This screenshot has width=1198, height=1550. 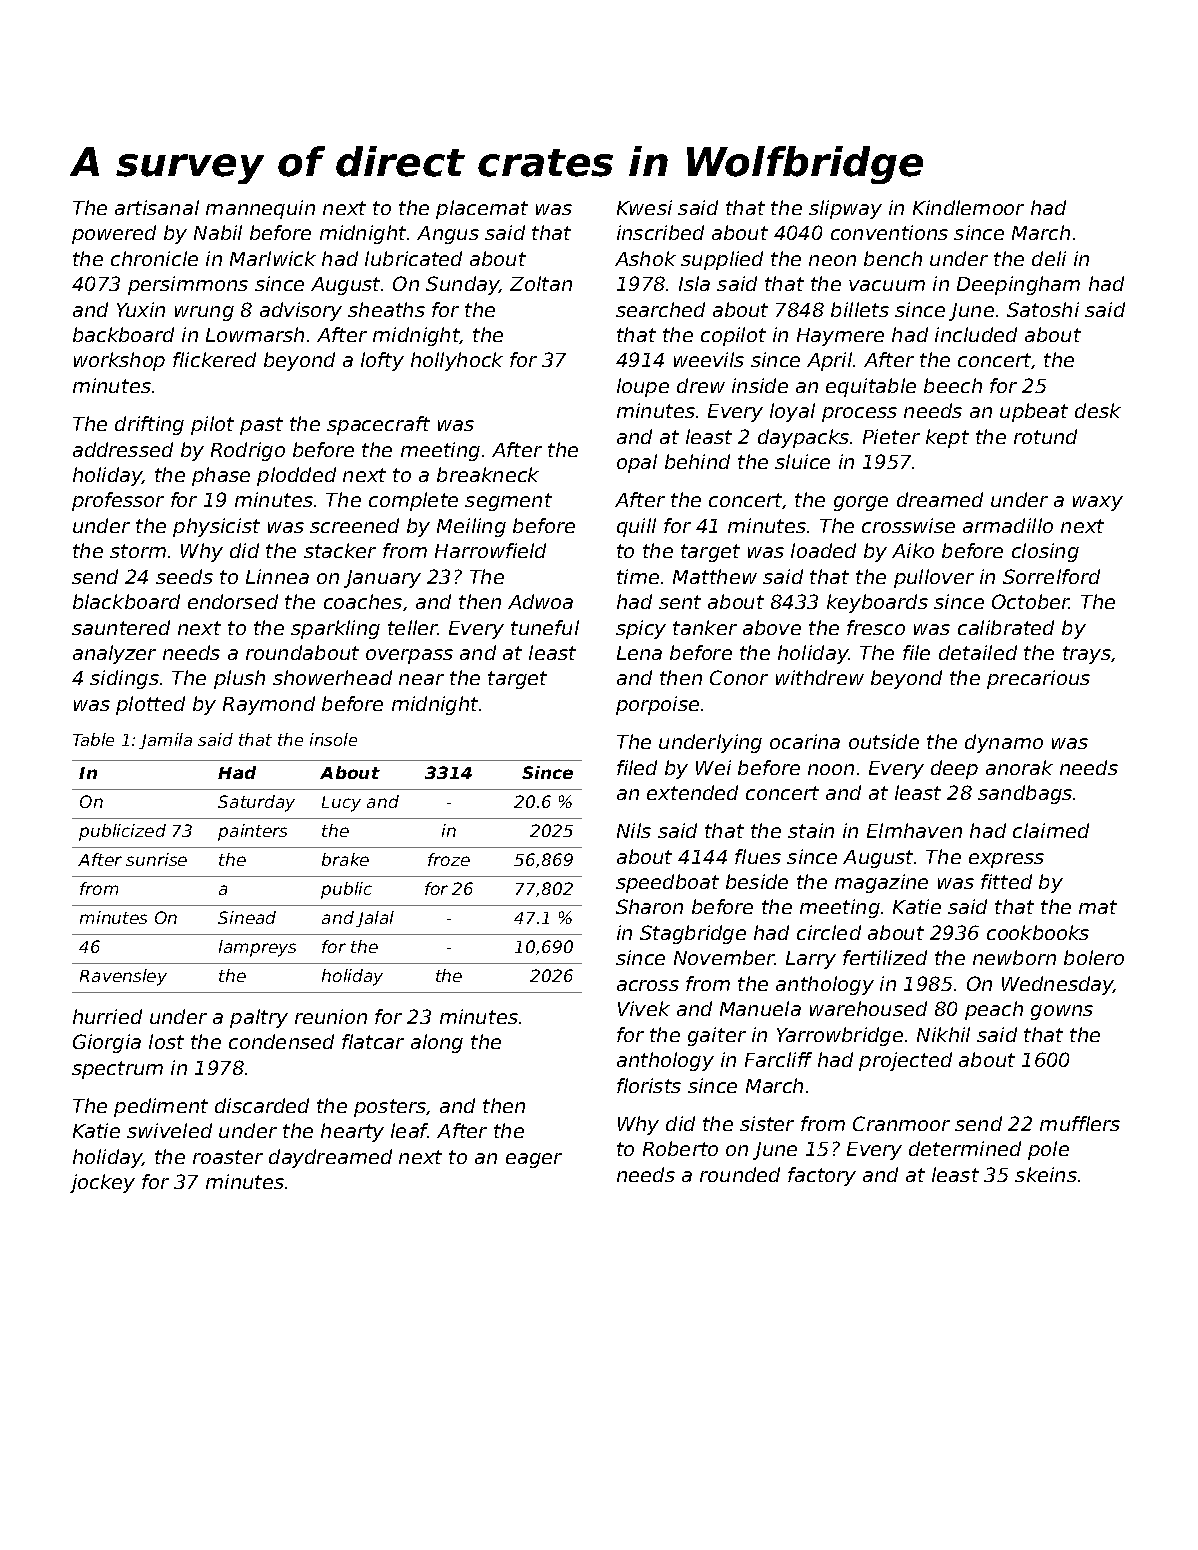 What do you see at coordinates (634, 830) in the screenshot?
I see `Nils` at bounding box center [634, 830].
